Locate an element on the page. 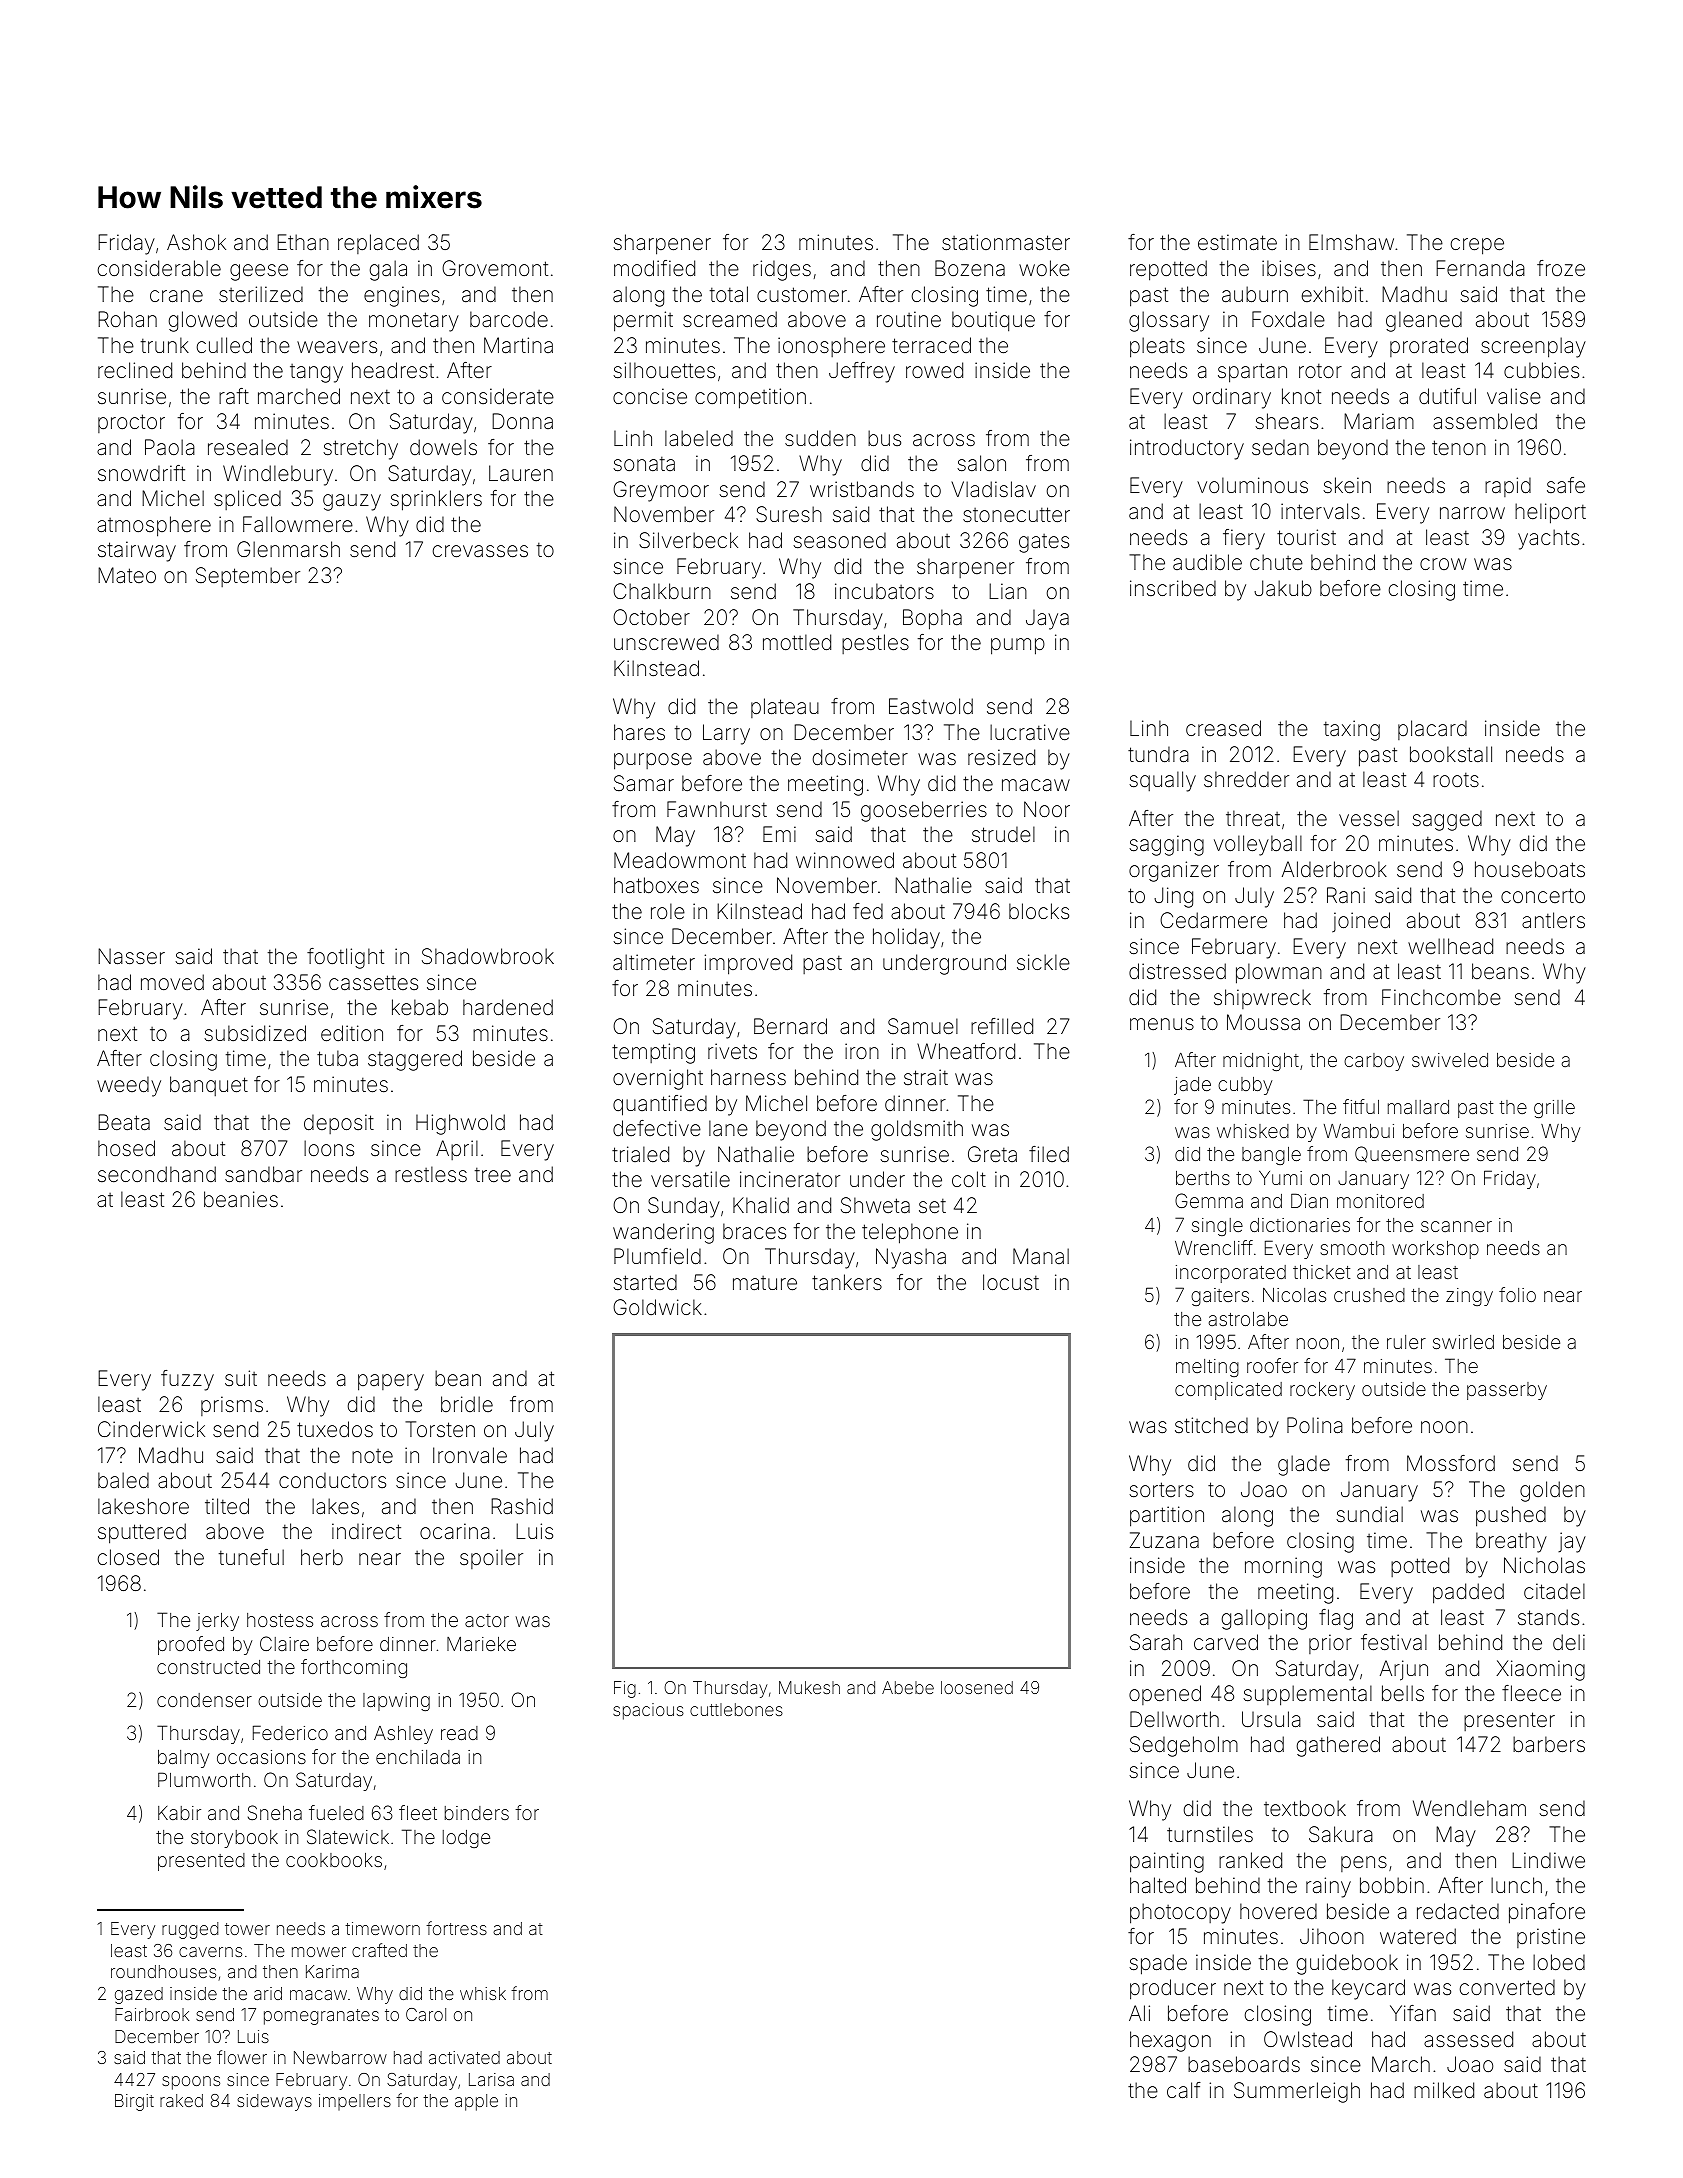  cookbooks is located at coordinates (334, 1860).
